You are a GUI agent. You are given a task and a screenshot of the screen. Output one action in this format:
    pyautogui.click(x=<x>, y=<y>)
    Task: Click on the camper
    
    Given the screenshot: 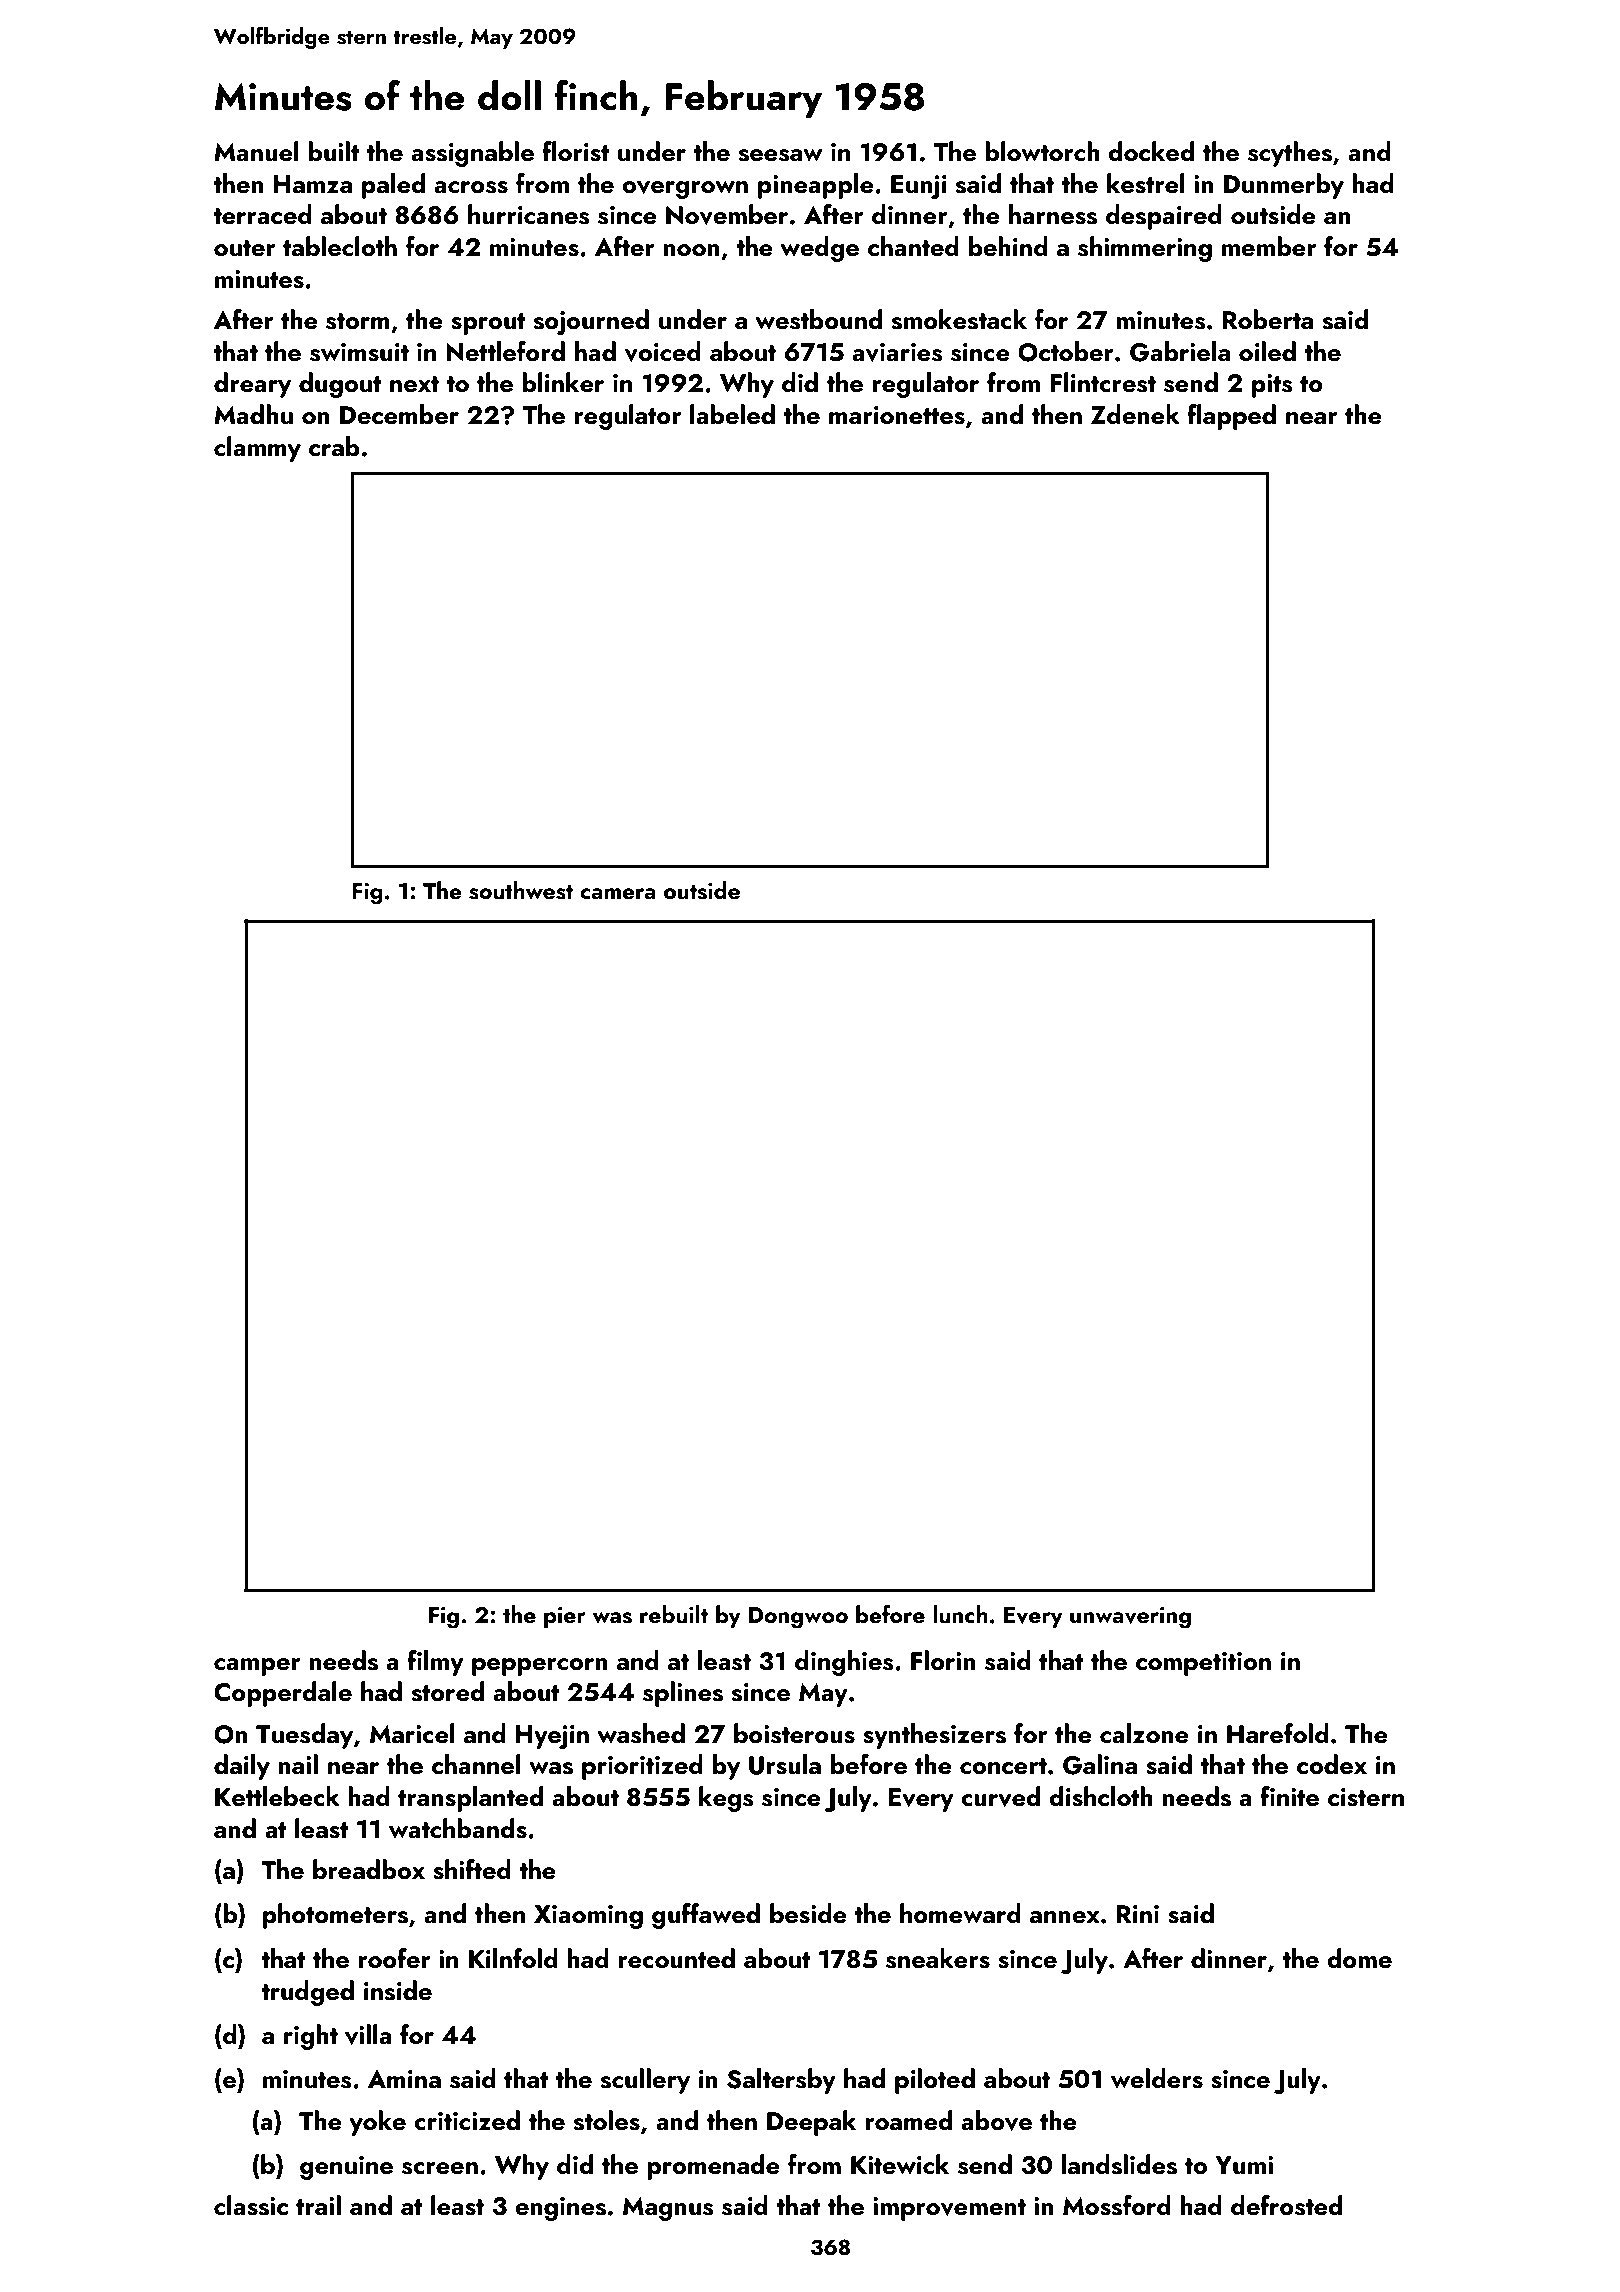 What is the action you would take?
    pyautogui.click(x=257, y=1667)
